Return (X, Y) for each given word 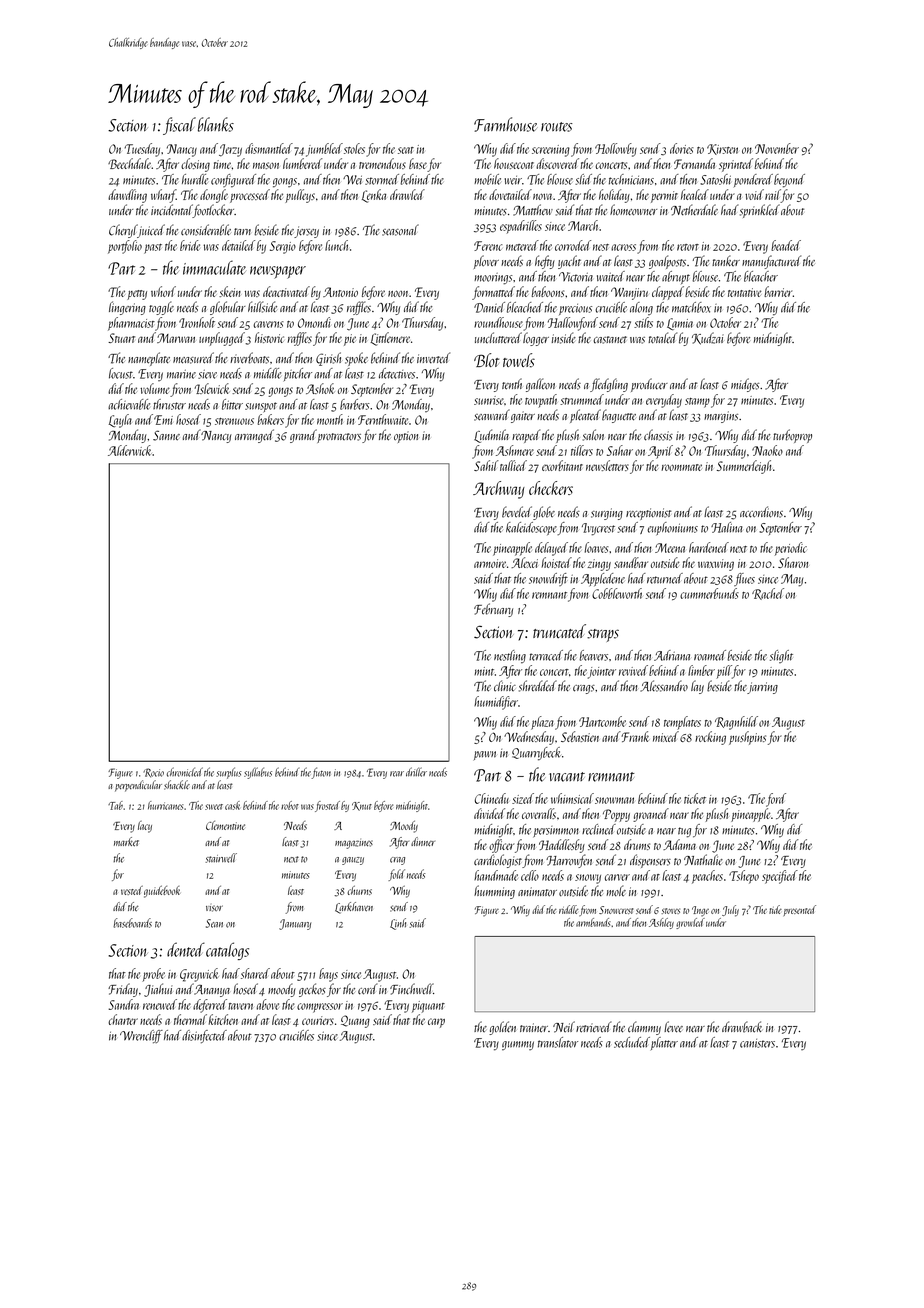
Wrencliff (141, 1036)
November (777, 148)
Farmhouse (506, 124)
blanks (216, 124)
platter (664, 1043)
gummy (518, 1045)
